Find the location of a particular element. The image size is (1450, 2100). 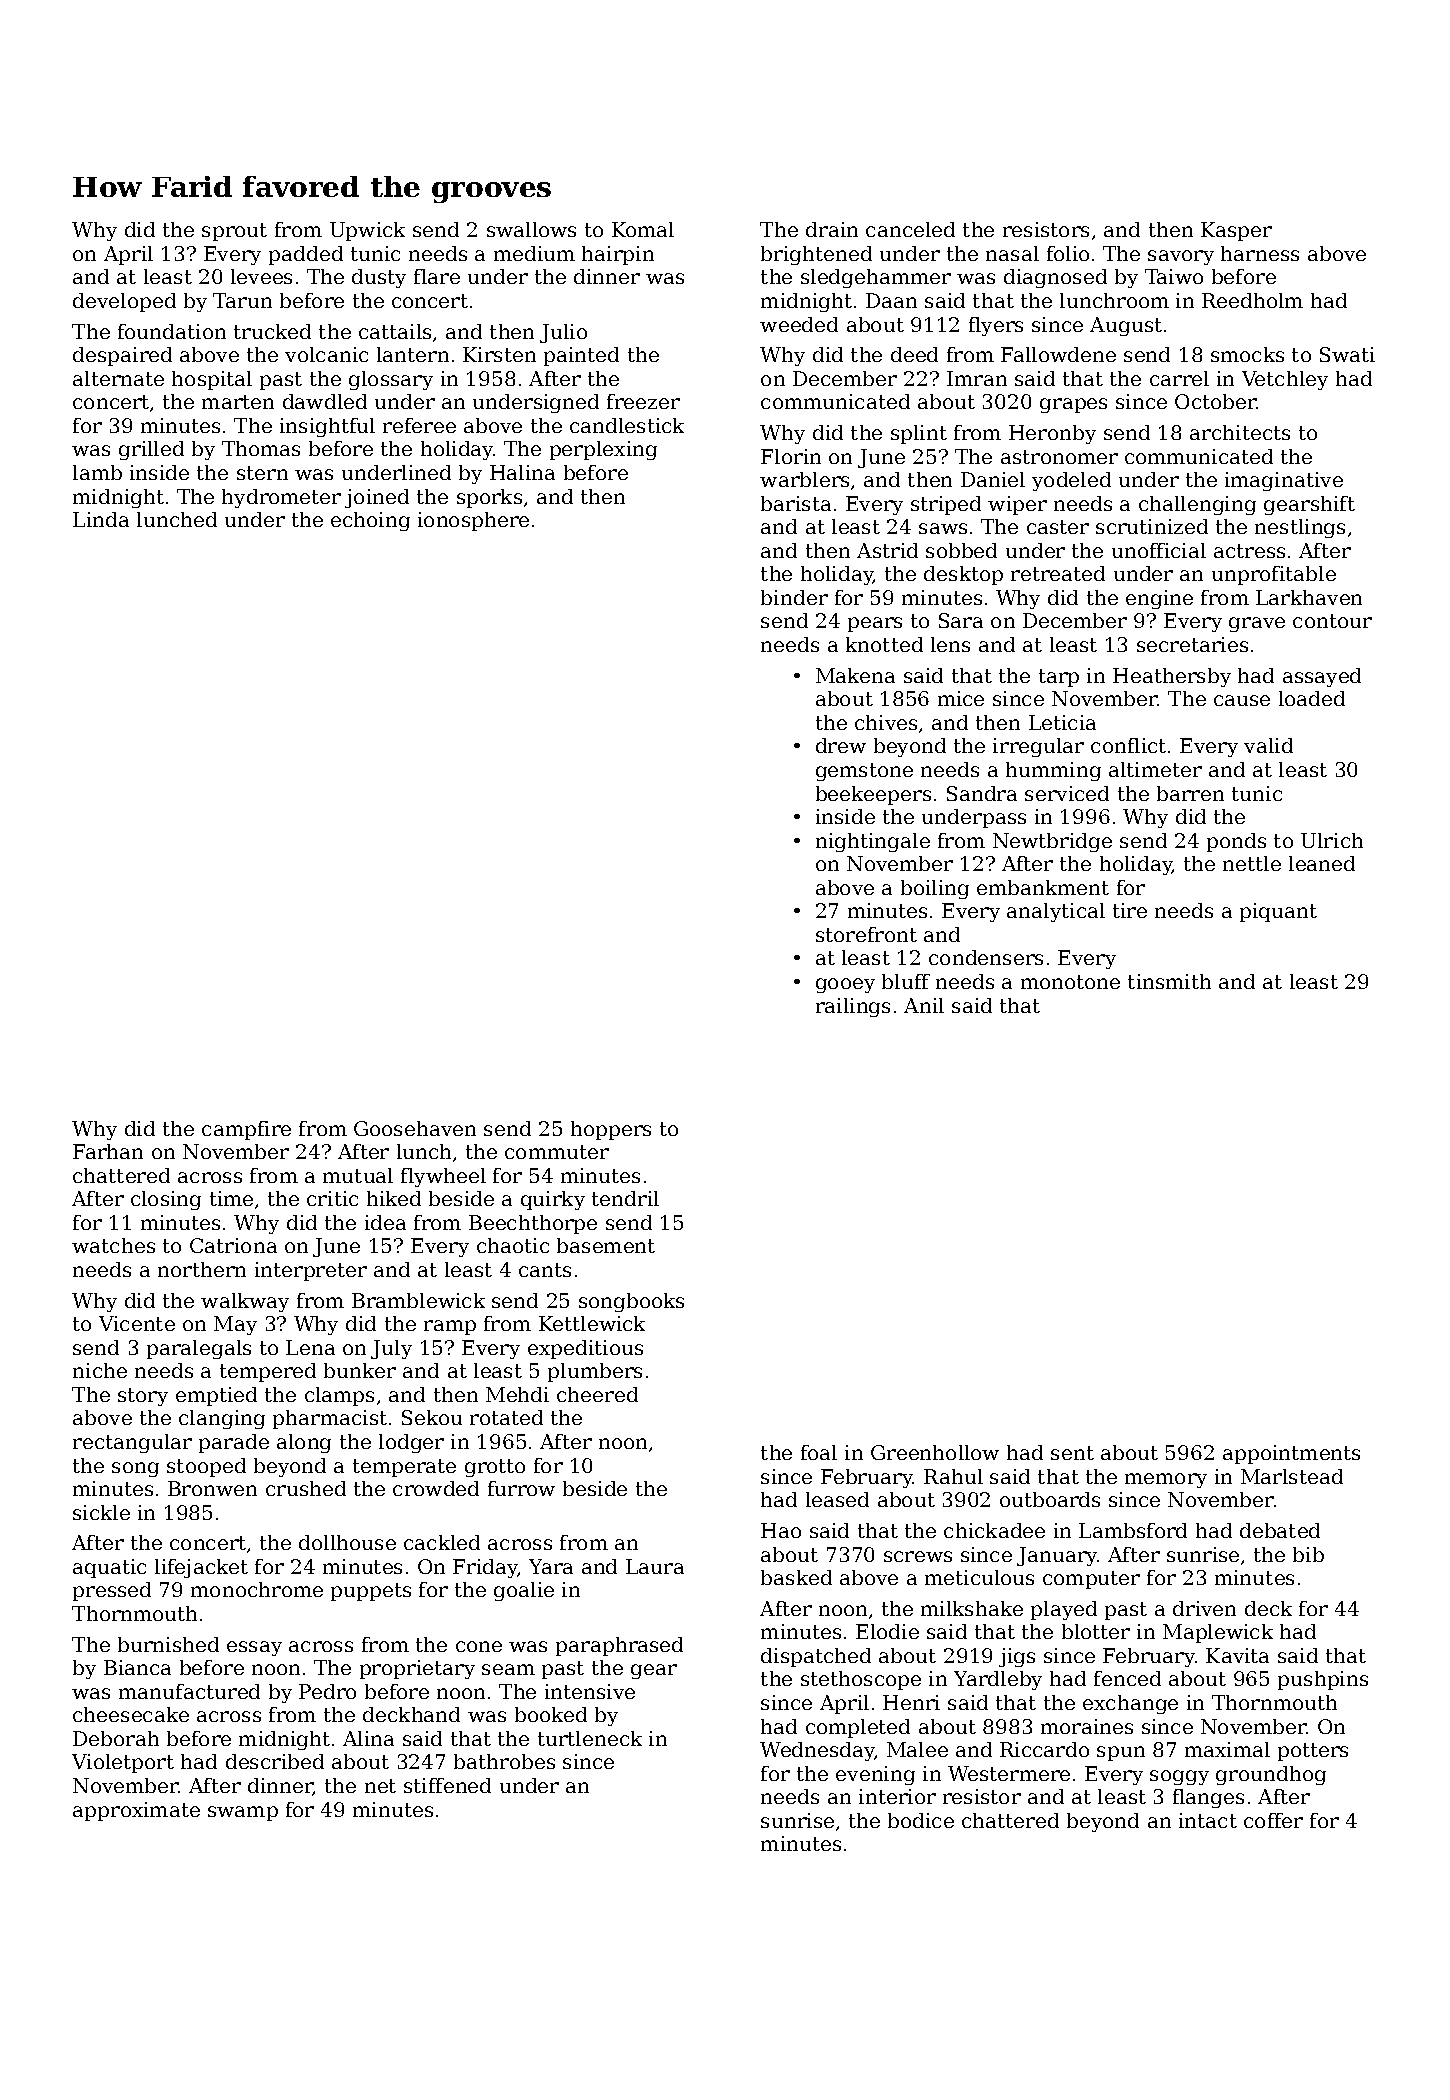

drew is located at coordinates (841, 745).
